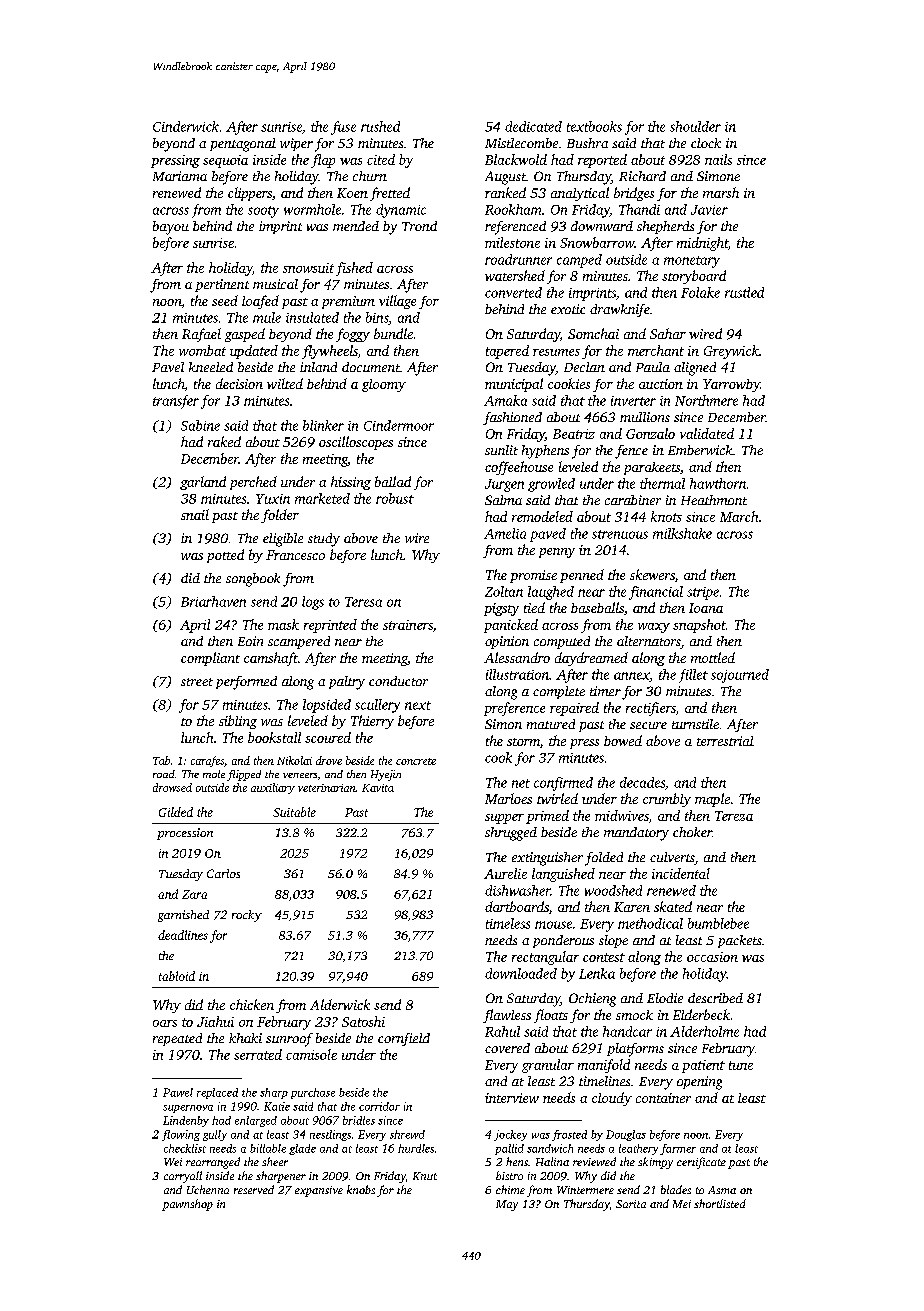  What do you see at coordinates (363, 602) in the screenshot?
I see `Teresa` at bounding box center [363, 602].
